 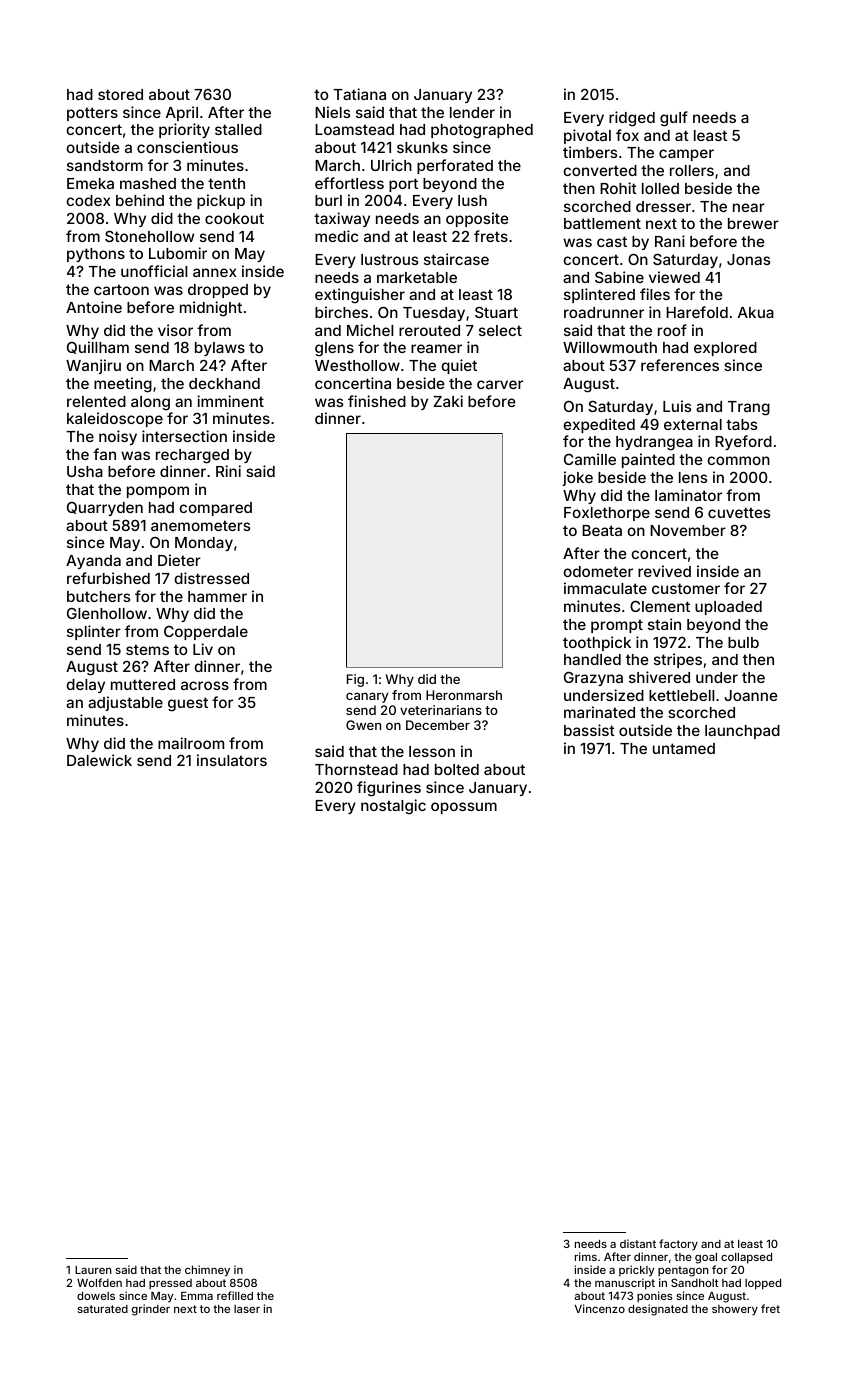 I want to click on canary, so click(x=367, y=697).
